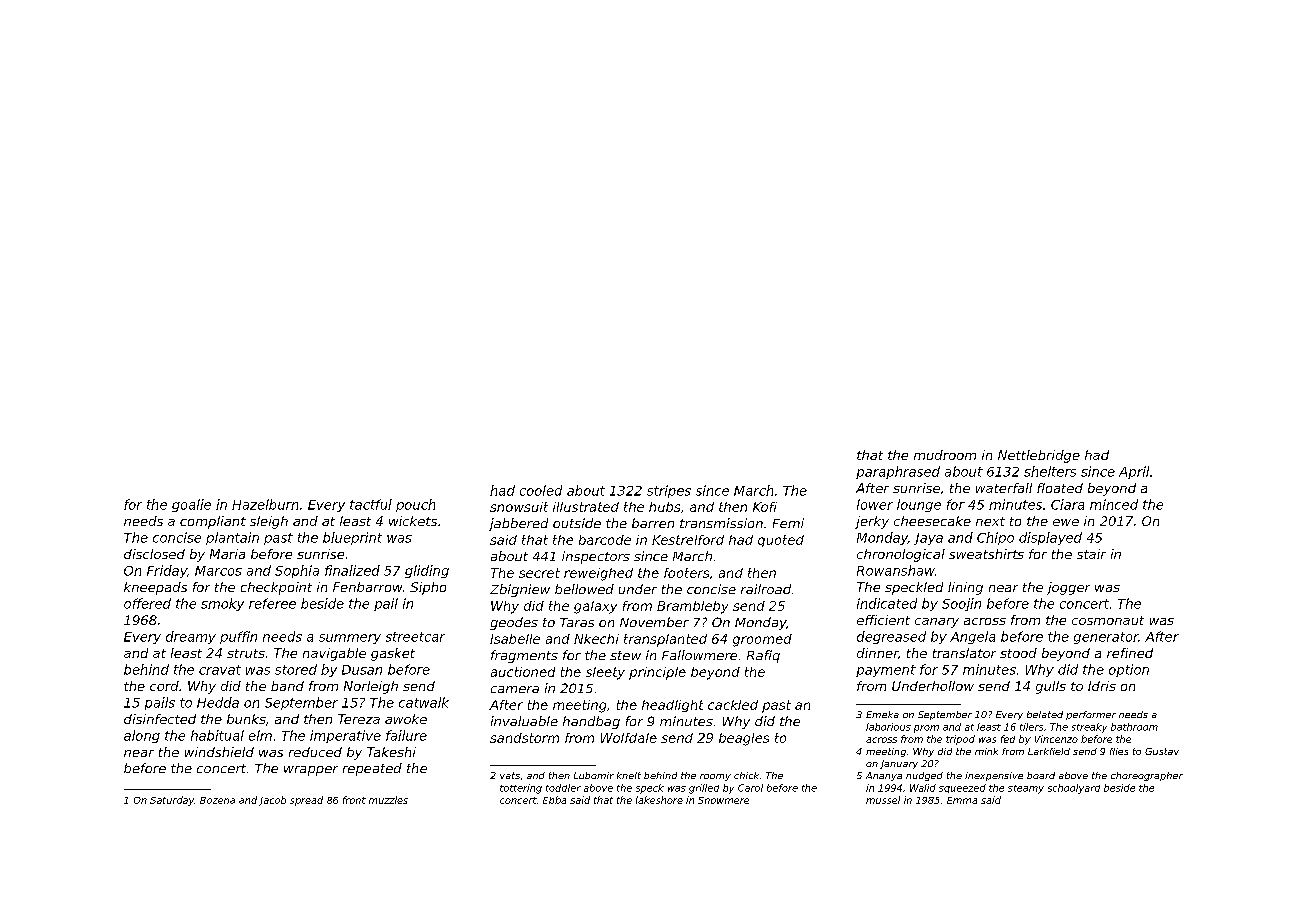 The height and width of the screenshot is (924, 1308). Describe the element at coordinates (721, 523) in the screenshot. I see `transmission` at that location.
